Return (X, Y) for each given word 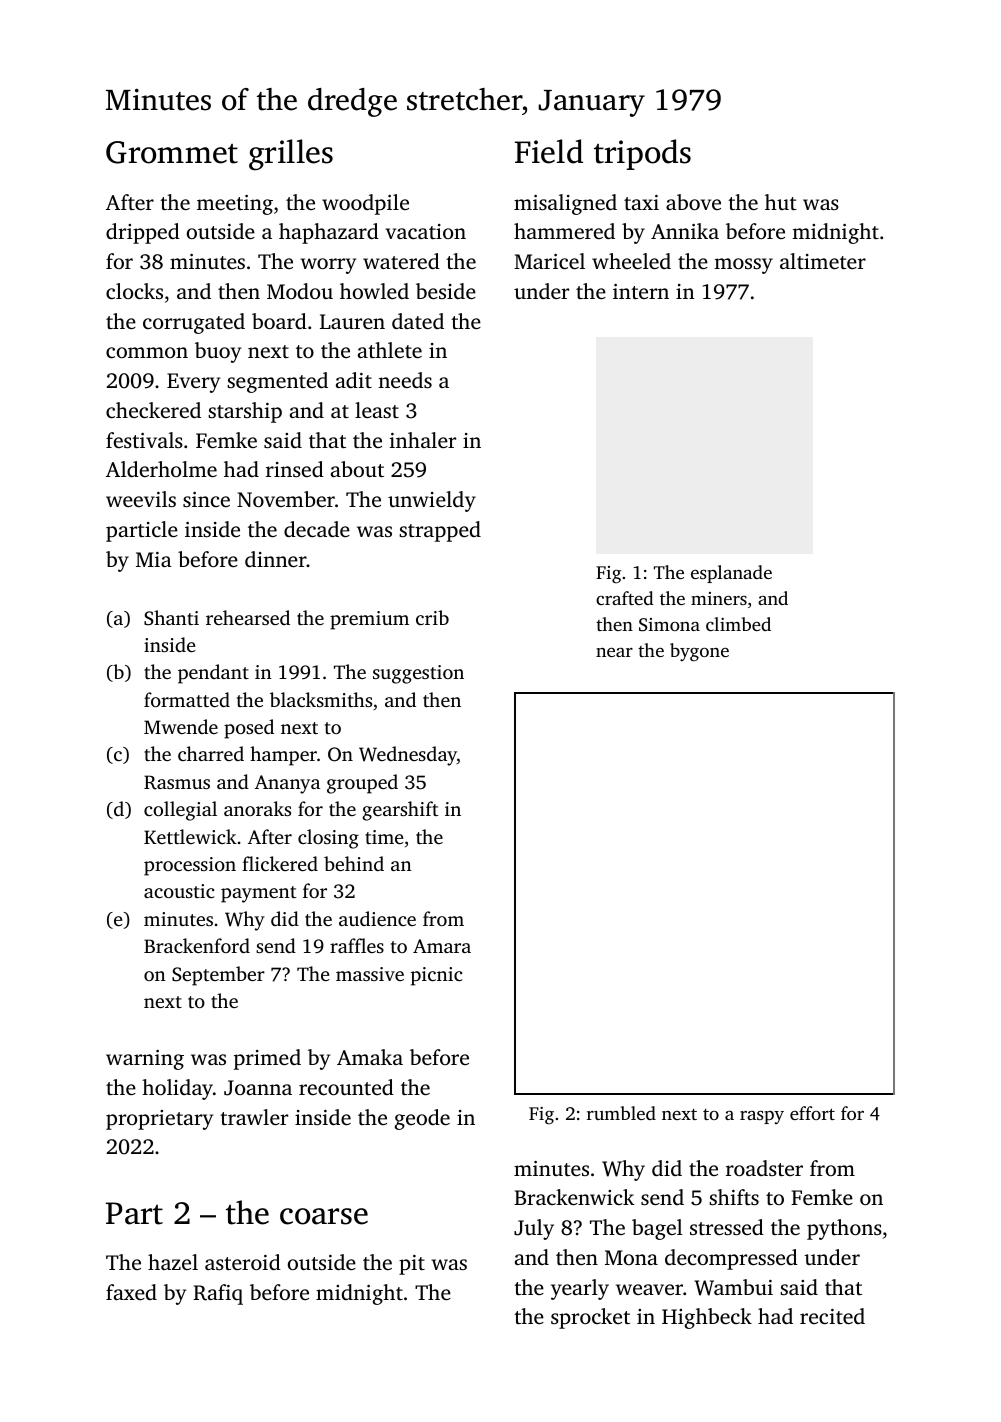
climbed (738, 624)
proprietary (159, 1120)
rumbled (621, 1113)
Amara (442, 946)
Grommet (172, 152)
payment (258, 894)
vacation (425, 231)
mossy (743, 266)
